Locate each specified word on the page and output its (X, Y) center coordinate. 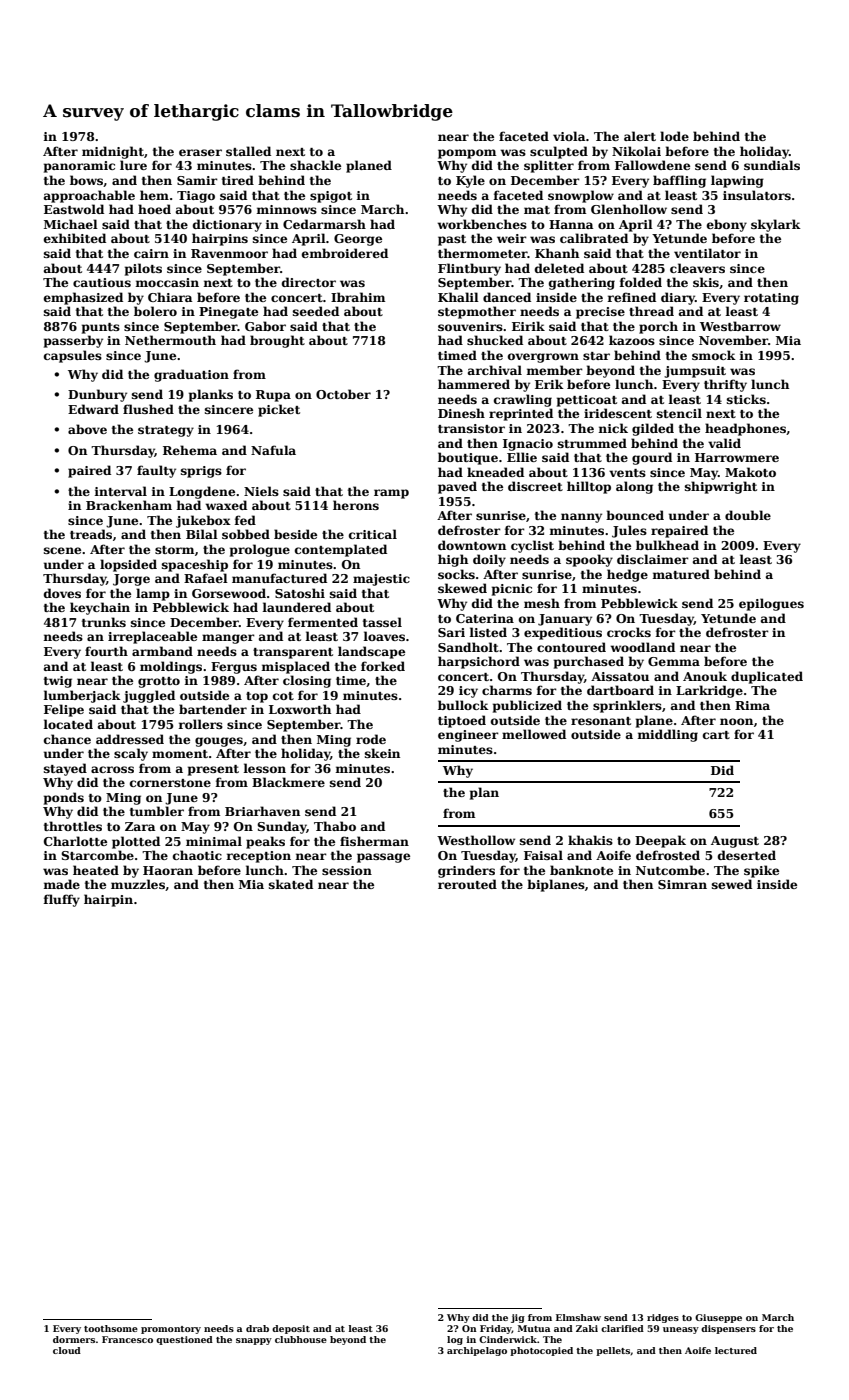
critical (373, 534)
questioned (184, 1340)
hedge (627, 575)
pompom (467, 154)
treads (91, 534)
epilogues (771, 604)
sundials (772, 165)
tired (238, 180)
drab (257, 1328)
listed (488, 632)
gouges (219, 742)
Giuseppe (718, 1318)
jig (518, 1318)
